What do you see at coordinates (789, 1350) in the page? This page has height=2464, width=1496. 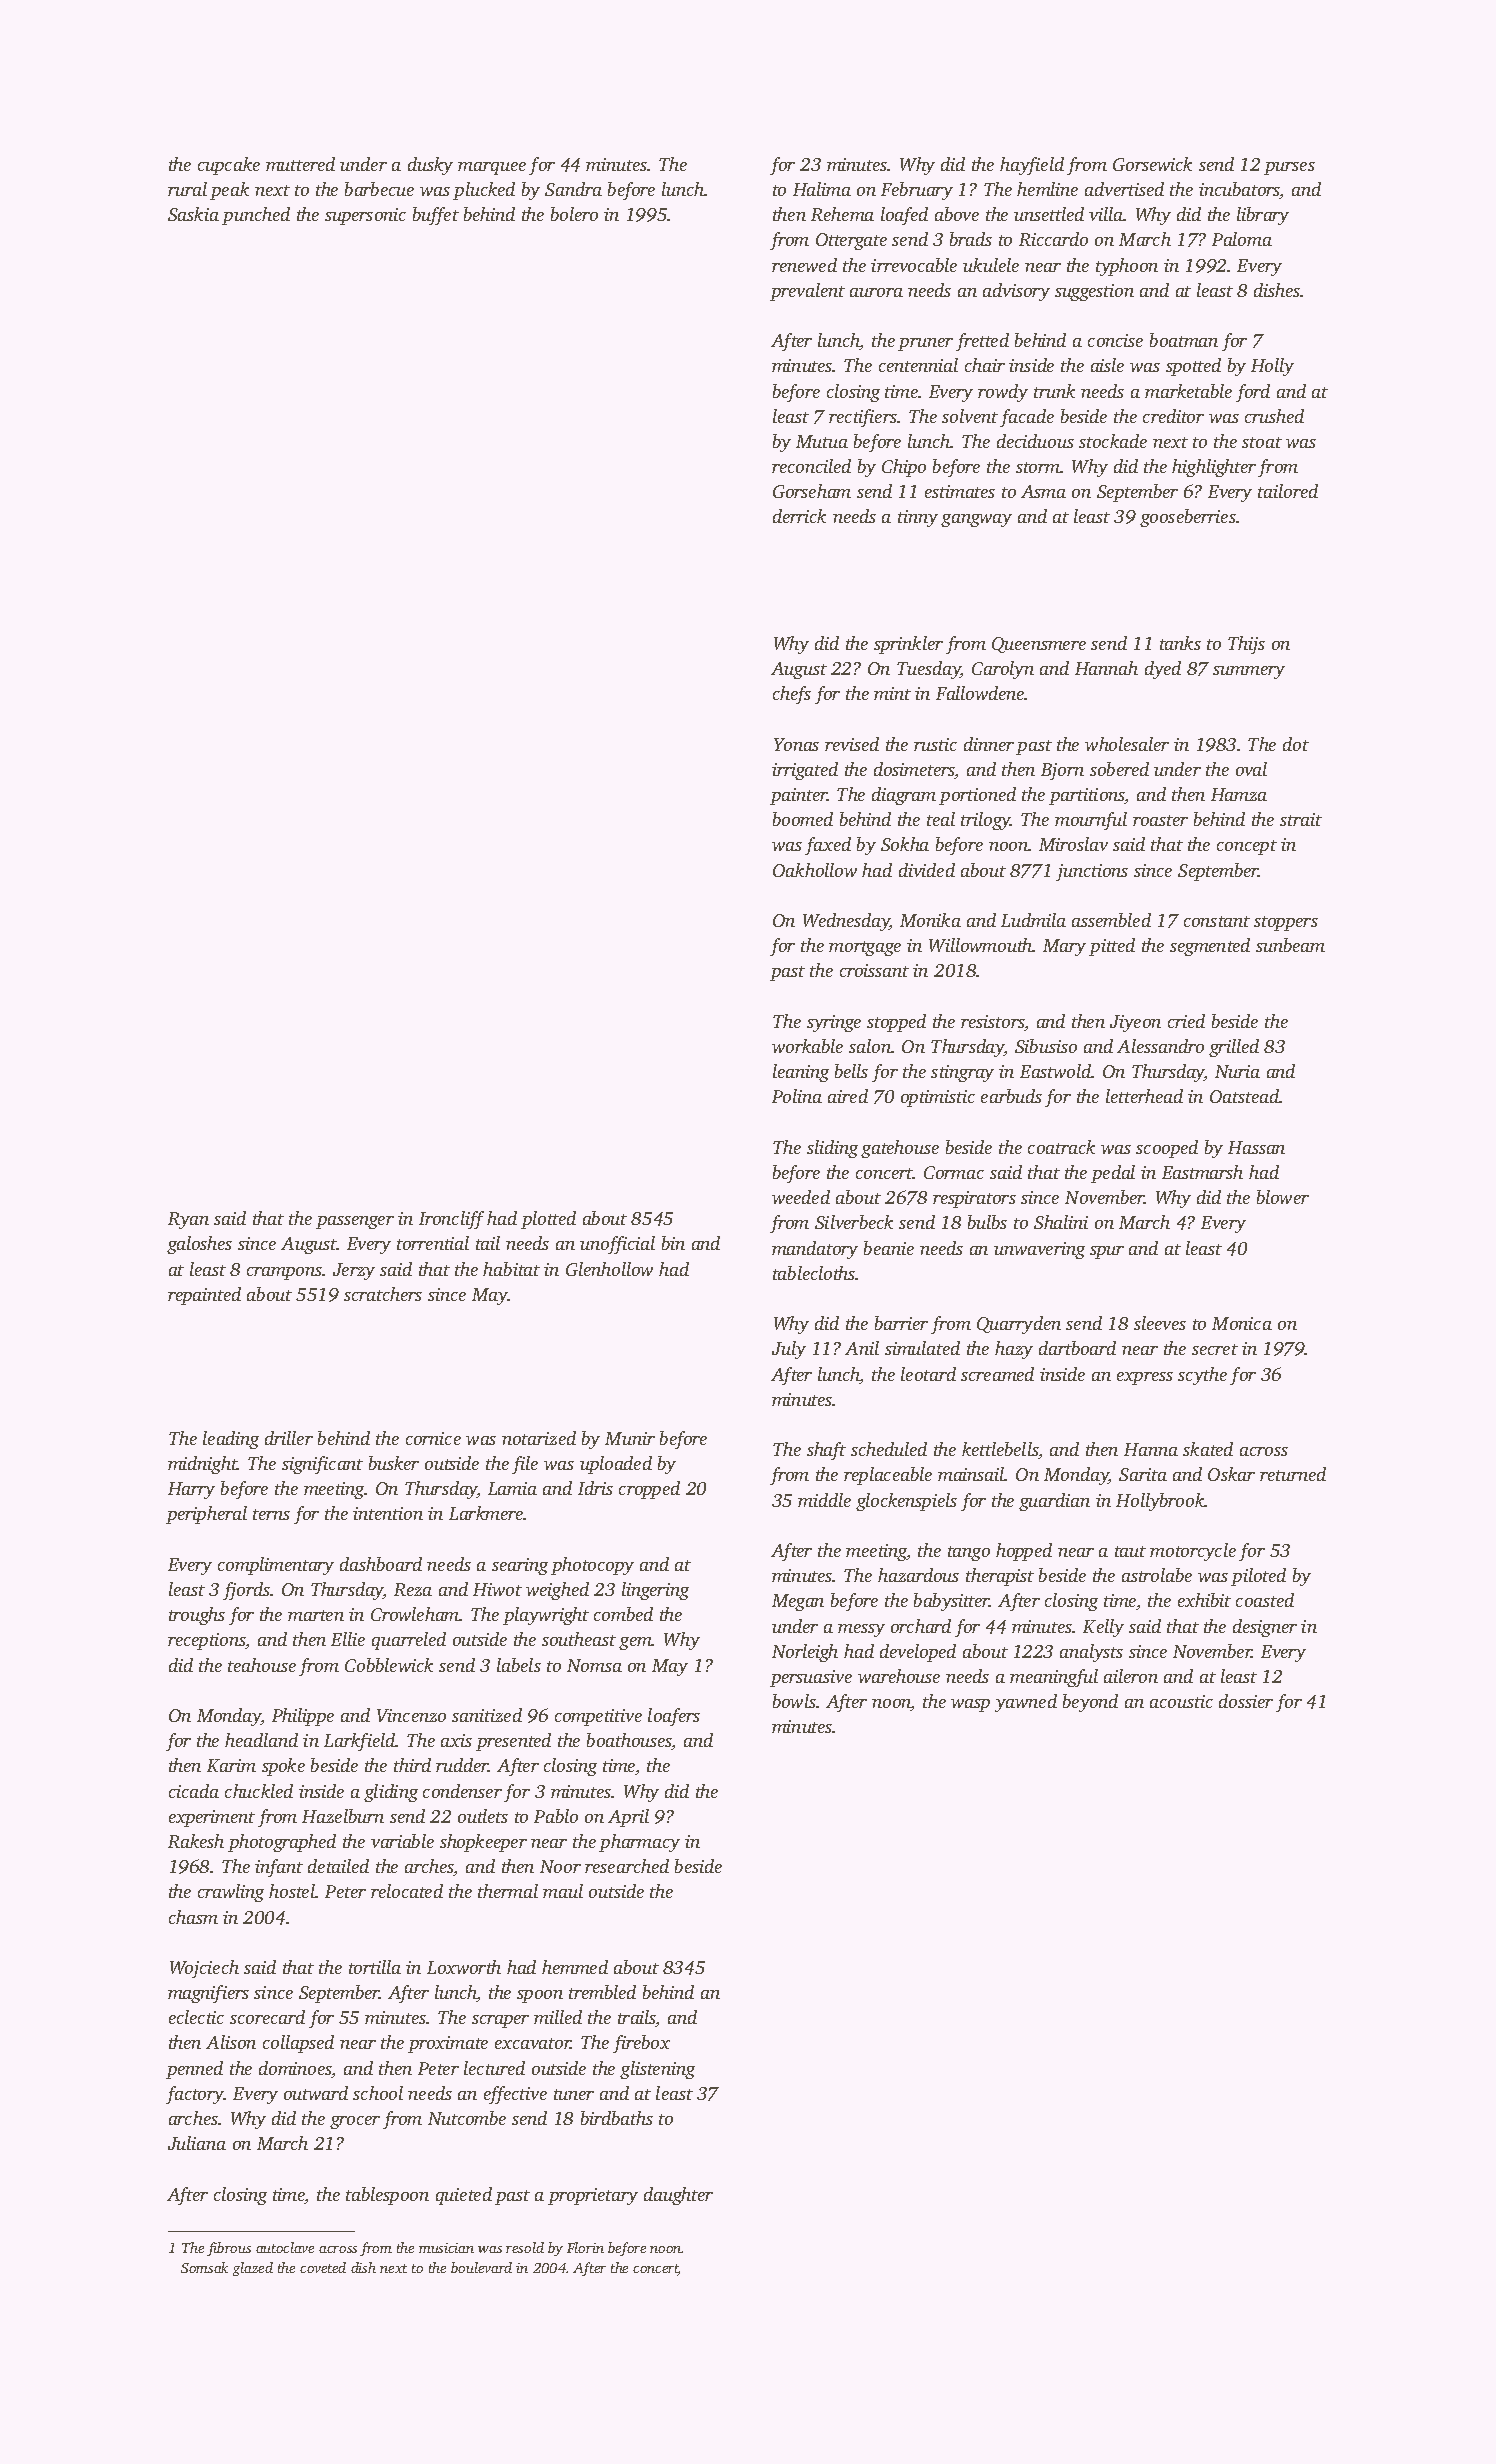 I see `July` at bounding box center [789, 1350].
